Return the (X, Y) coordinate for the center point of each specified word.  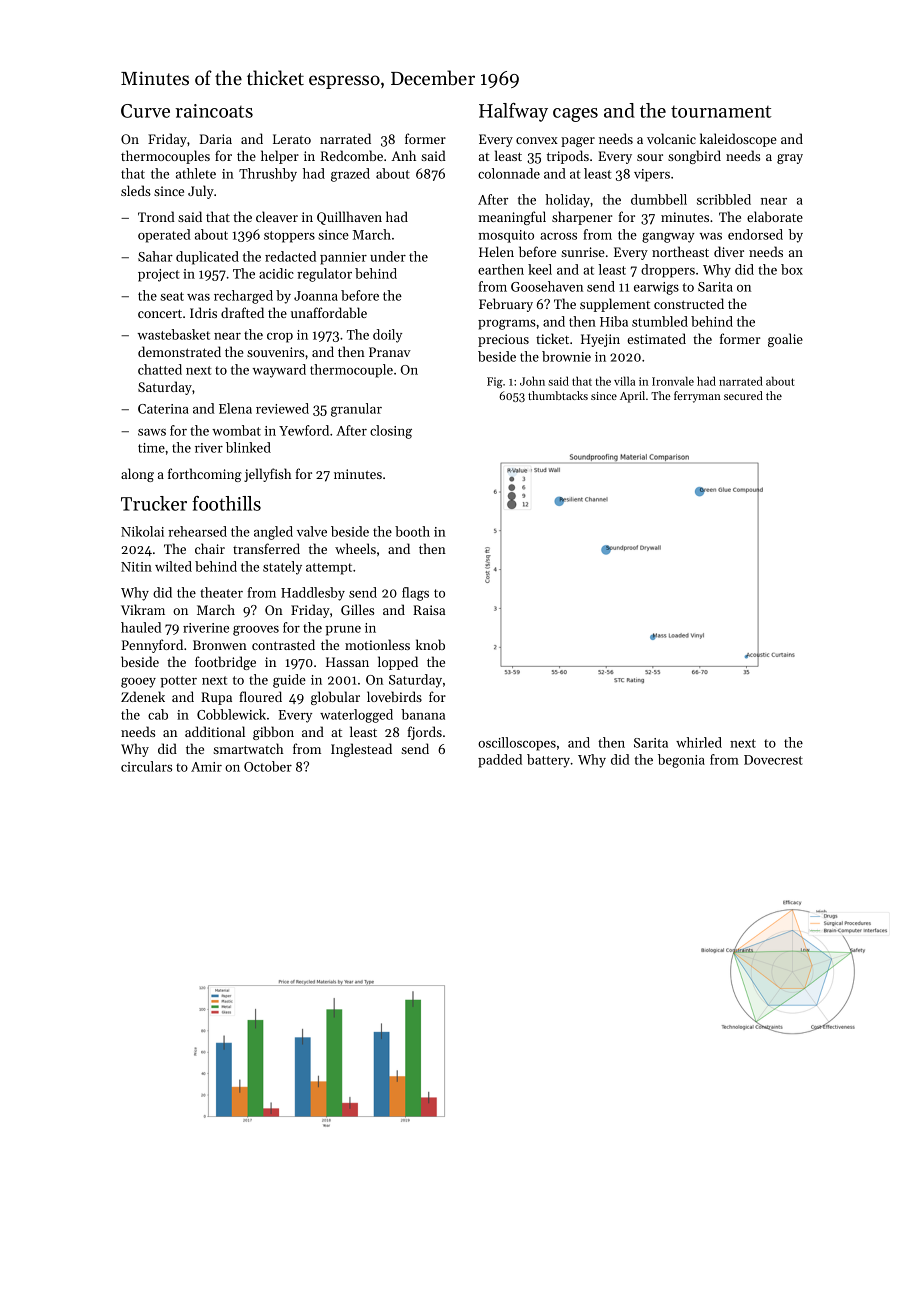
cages (575, 115)
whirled (699, 742)
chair (210, 548)
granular (356, 410)
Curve (145, 111)
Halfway (513, 112)
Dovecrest (773, 760)
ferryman (697, 397)
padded (500, 761)
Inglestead (361, 750)
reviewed (282, 408)
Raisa (429, 610)
